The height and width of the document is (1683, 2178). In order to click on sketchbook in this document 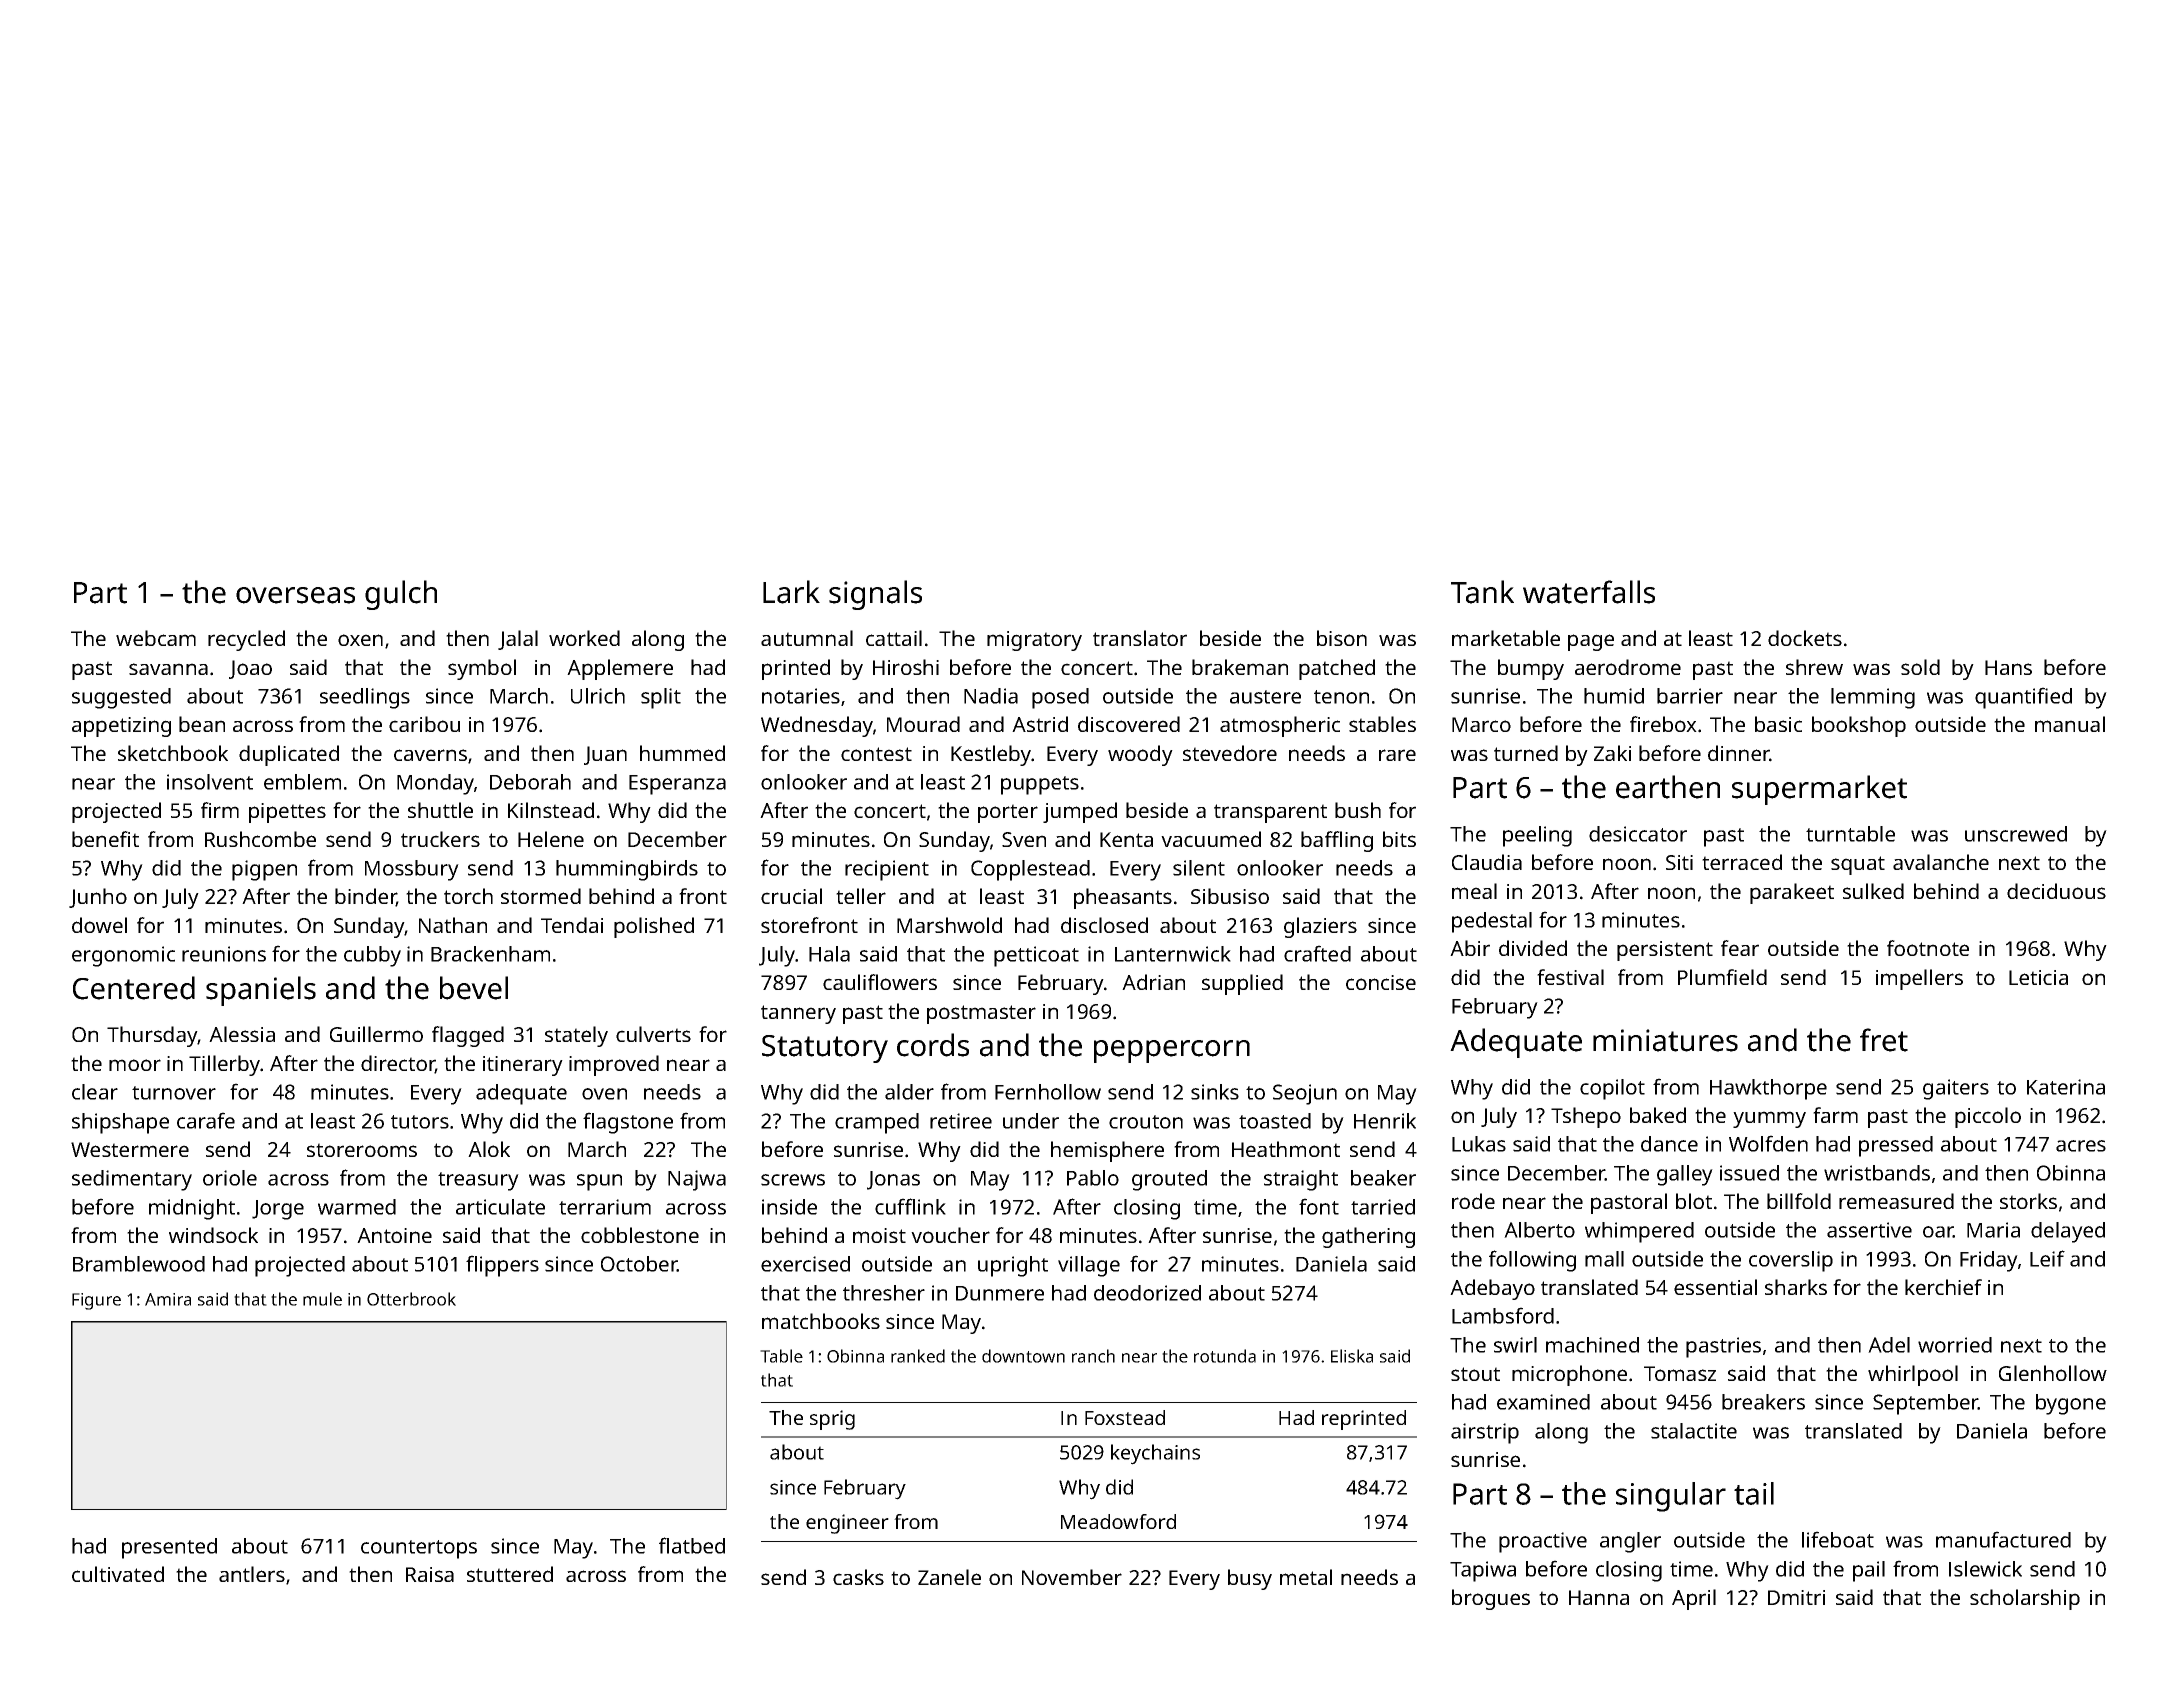, I will do `click(173, 753)`.
